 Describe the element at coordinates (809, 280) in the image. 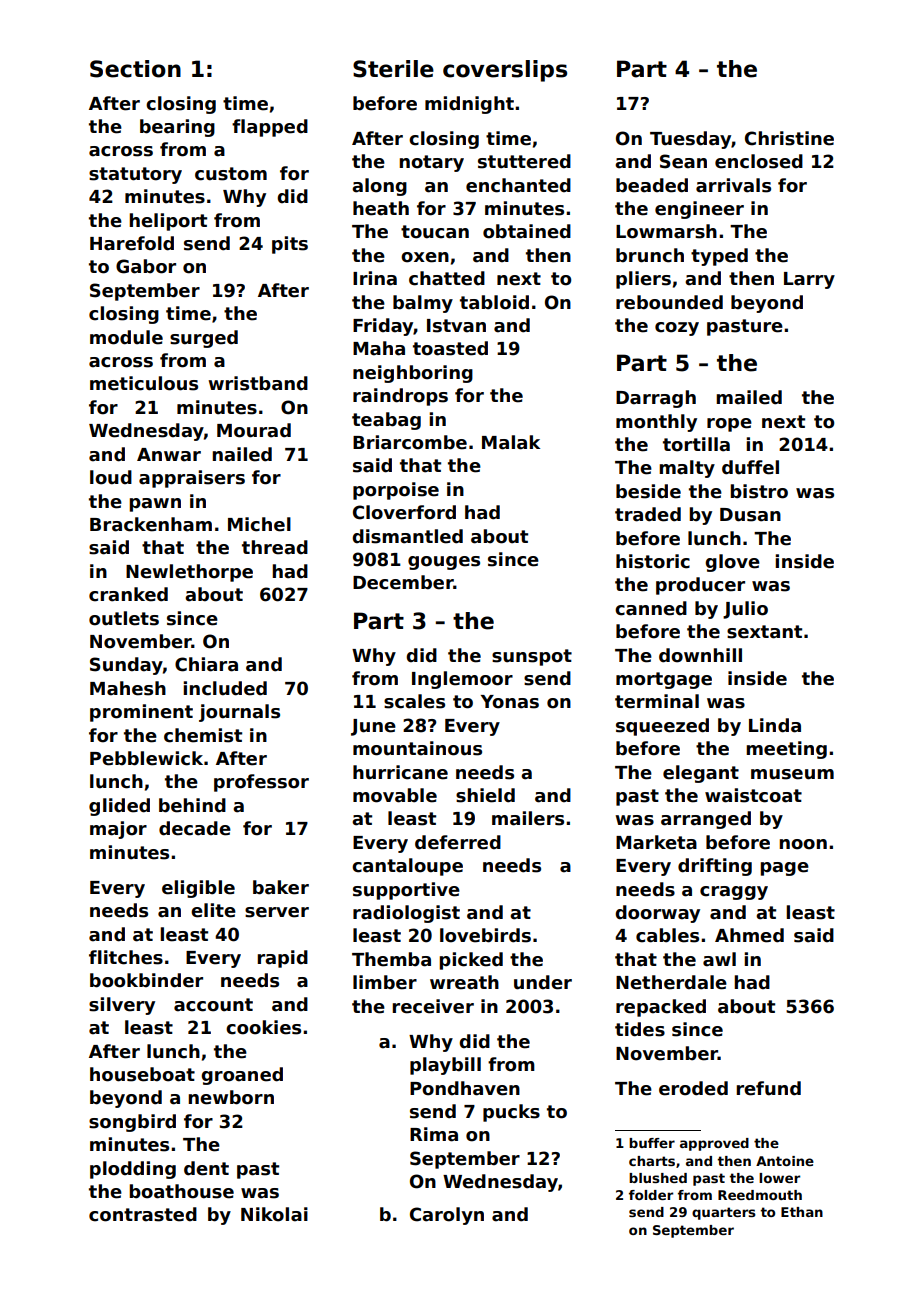

I see `Larry` at that location.
